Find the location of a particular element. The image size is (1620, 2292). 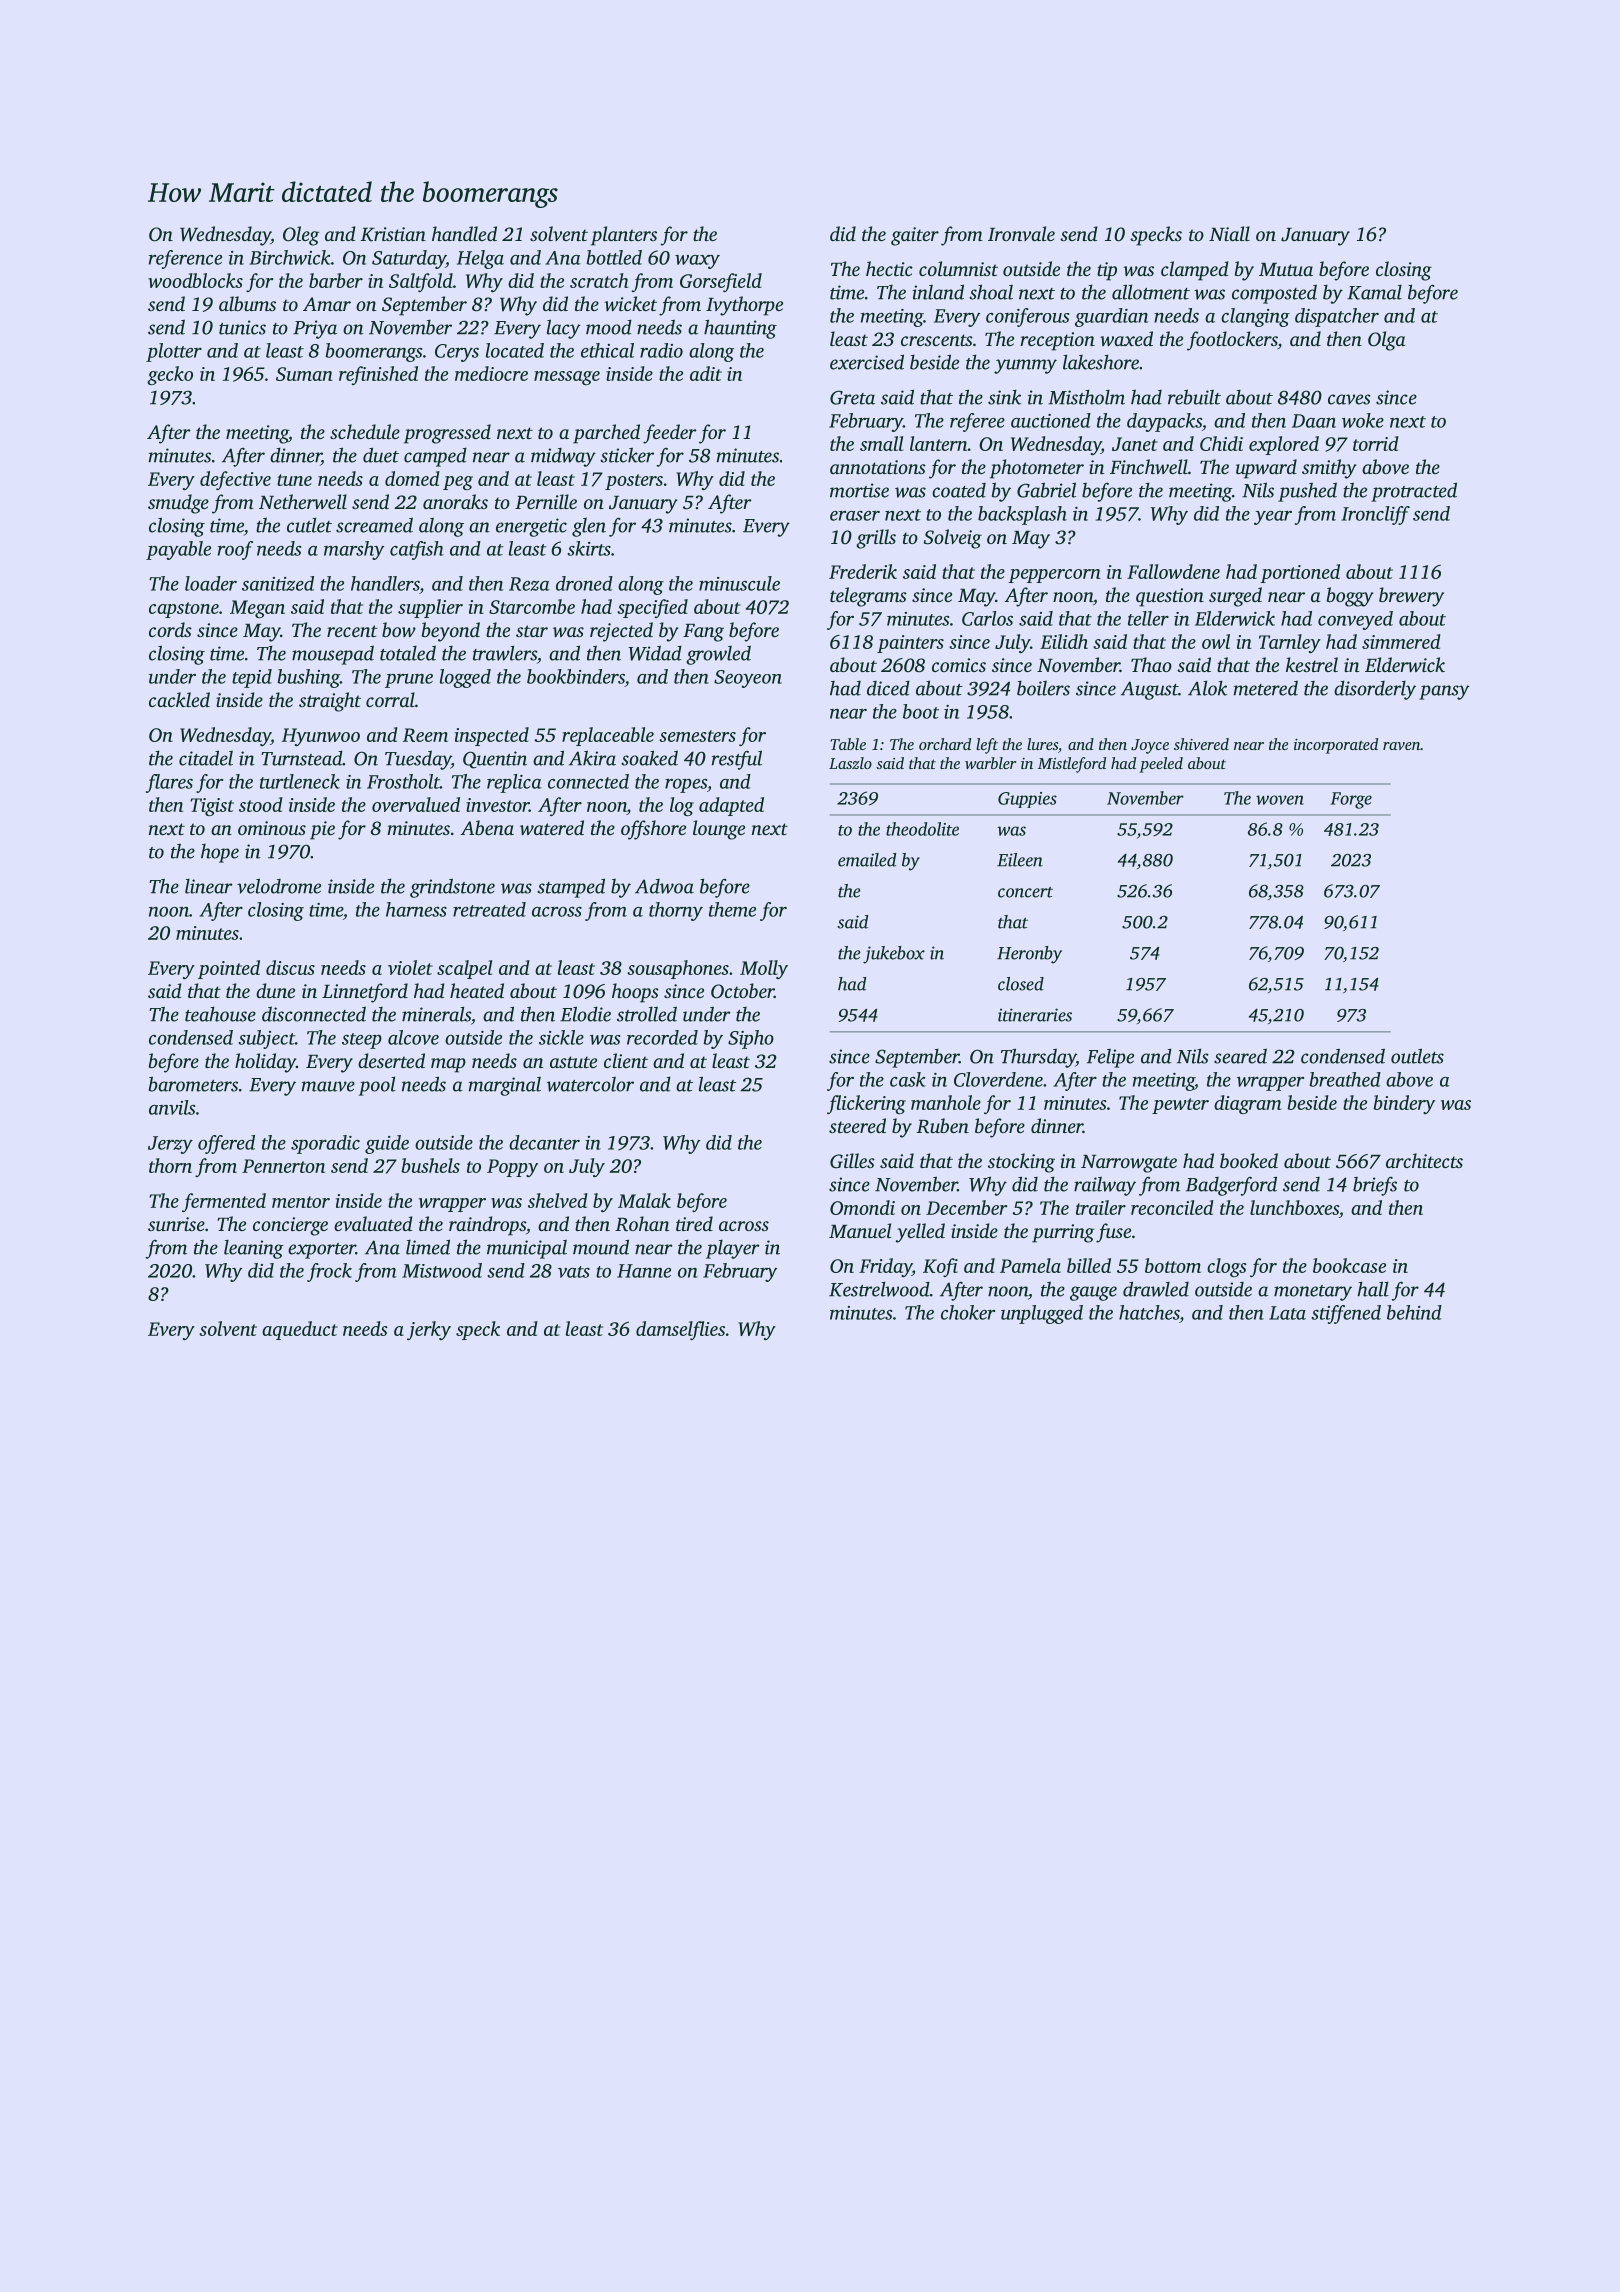

rejected is located at coordinates (621, 632).
